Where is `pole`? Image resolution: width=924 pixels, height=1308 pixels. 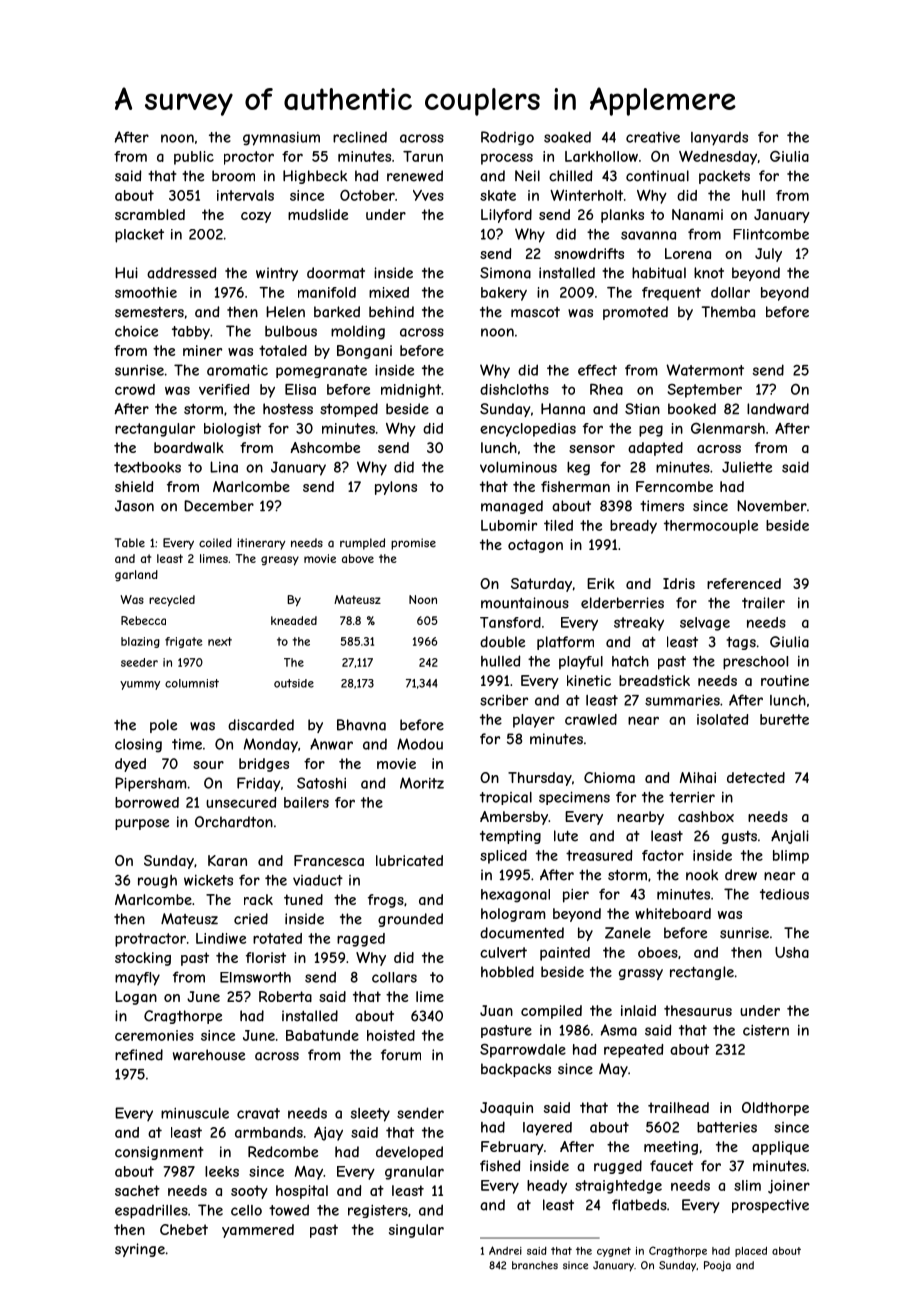 pole is located at coordinates (163, 726).
